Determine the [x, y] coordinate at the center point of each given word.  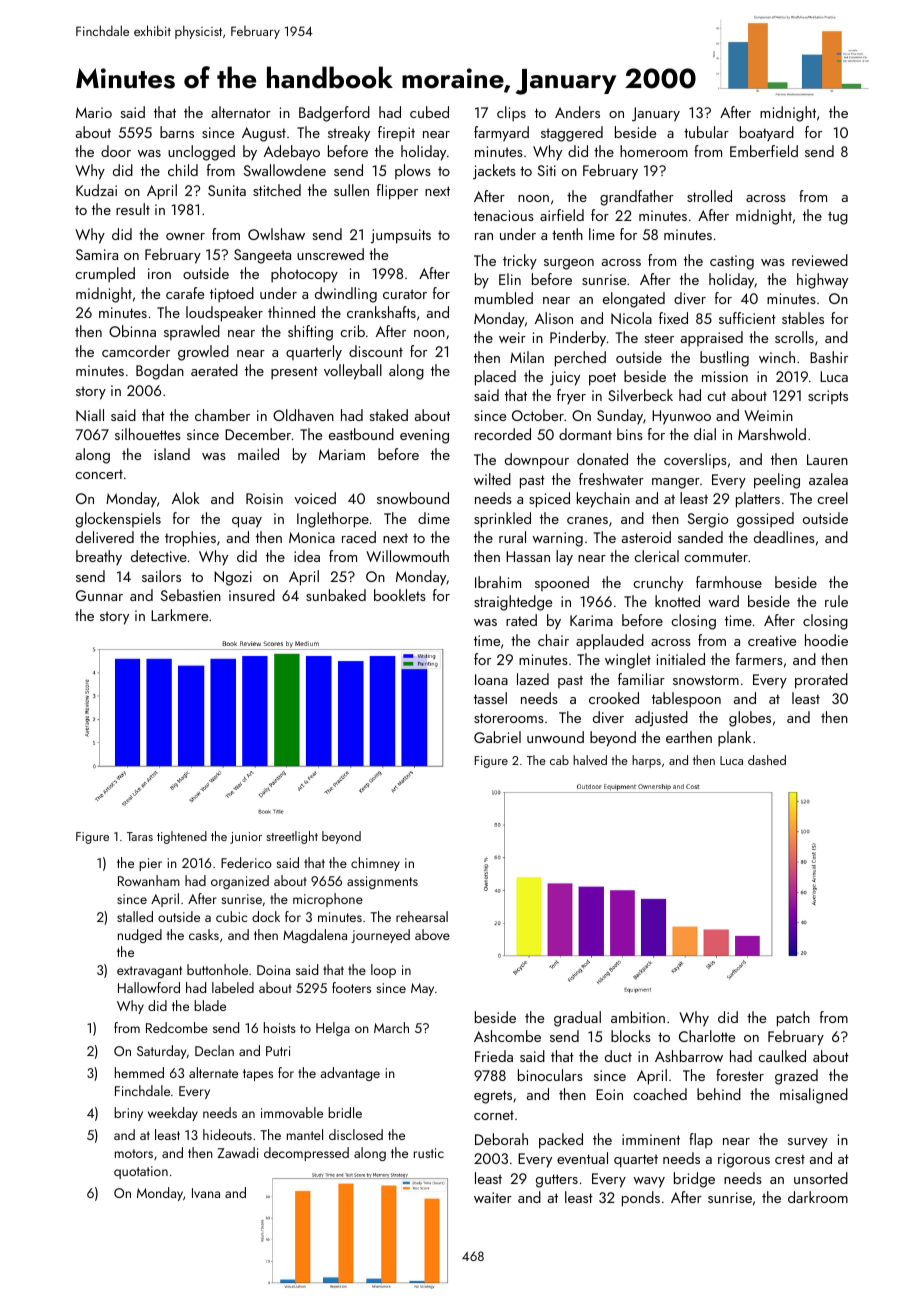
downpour [537, 461]
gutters [557, 1181]
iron [159, 273]
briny [128, 1114]
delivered [105, 537]
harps [646, 761]
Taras [140, 836]
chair [553, 640]
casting [732, 262]
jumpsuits [401, 236]
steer [659, 338]
